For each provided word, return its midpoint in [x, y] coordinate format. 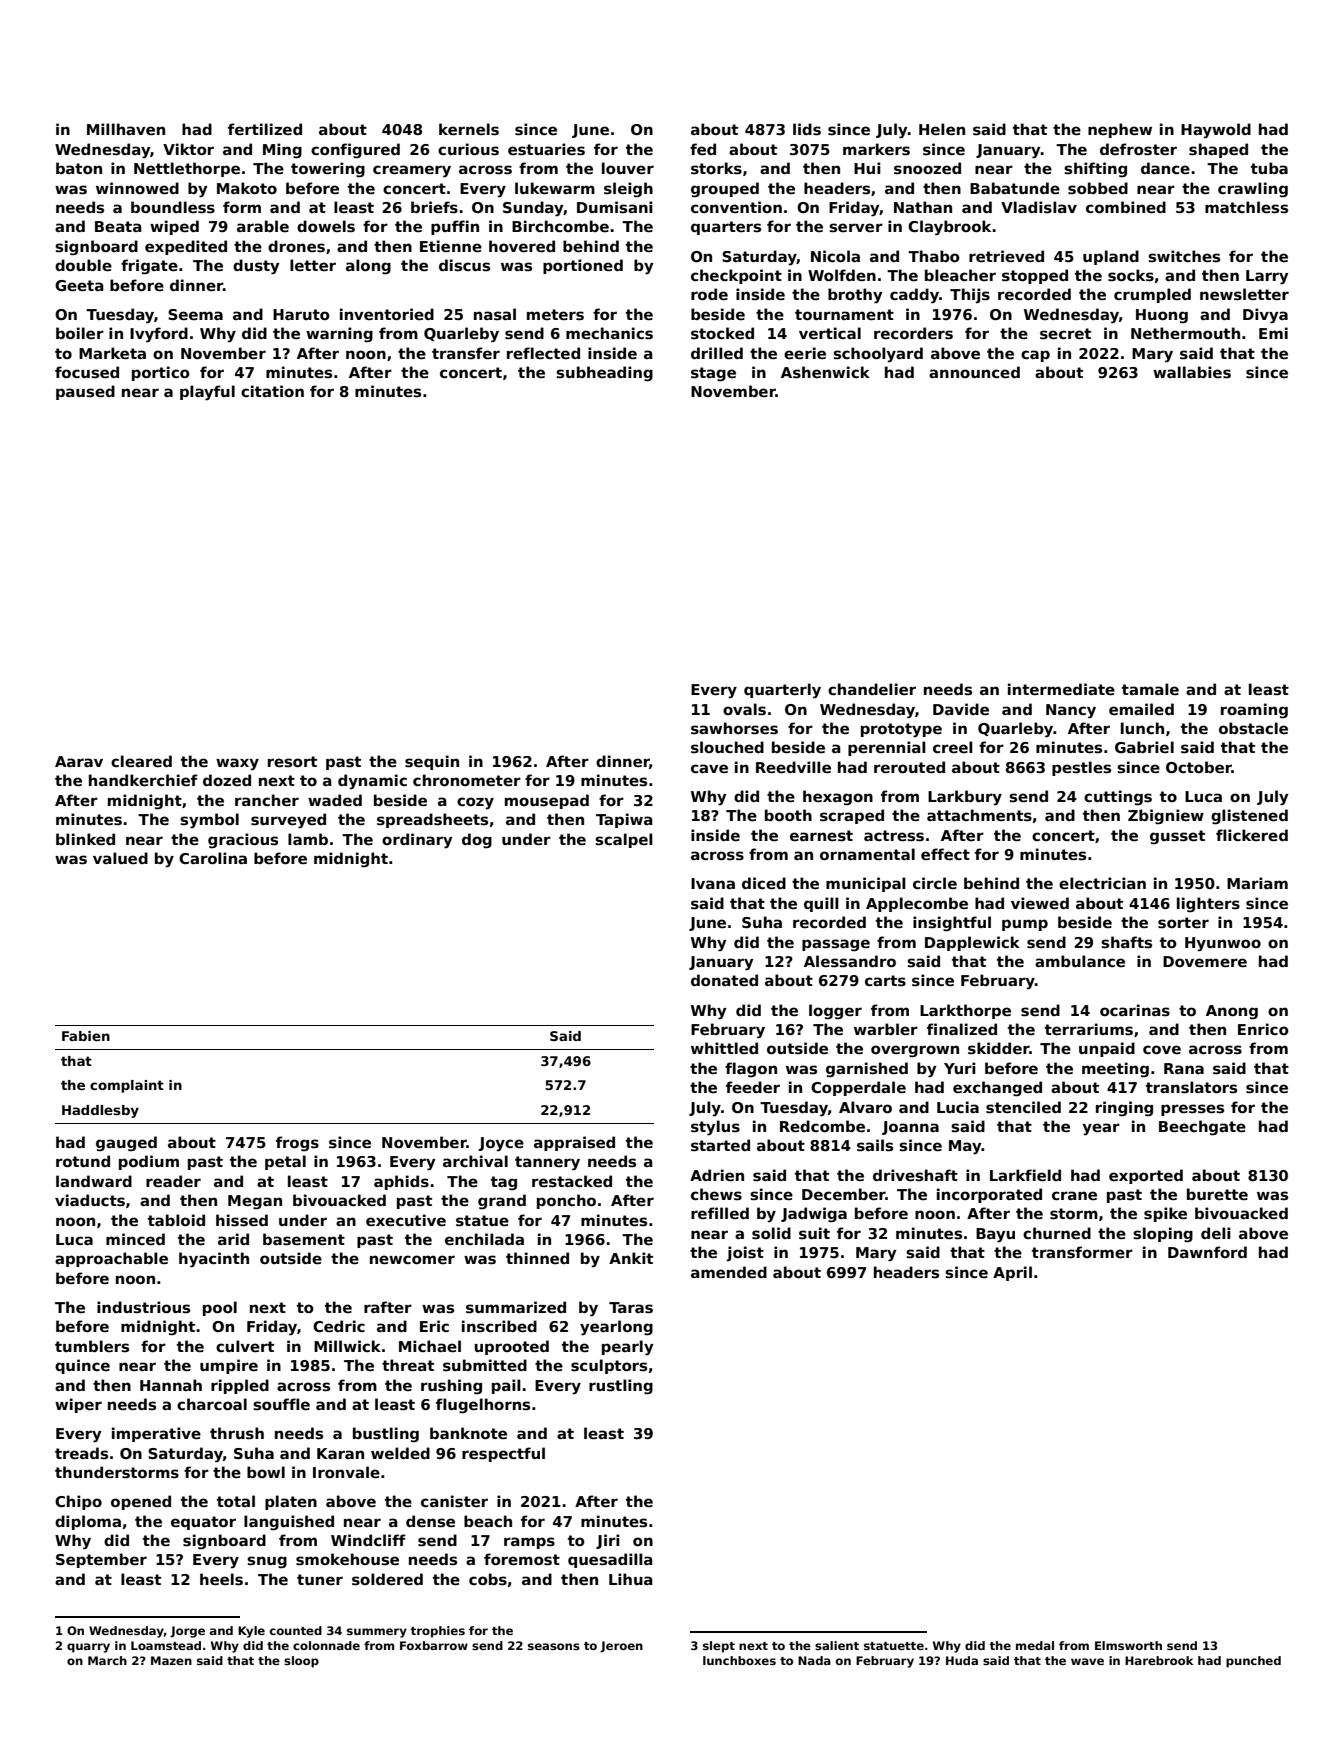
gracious [243, 840]
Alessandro [850, 961]
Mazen [171, 1660]
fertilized [265, 129]
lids [807, 129]
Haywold [1216, 130]
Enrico [1263, 1029]
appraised [574, 1143]
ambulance [1080, 961]
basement [304, 1239]
